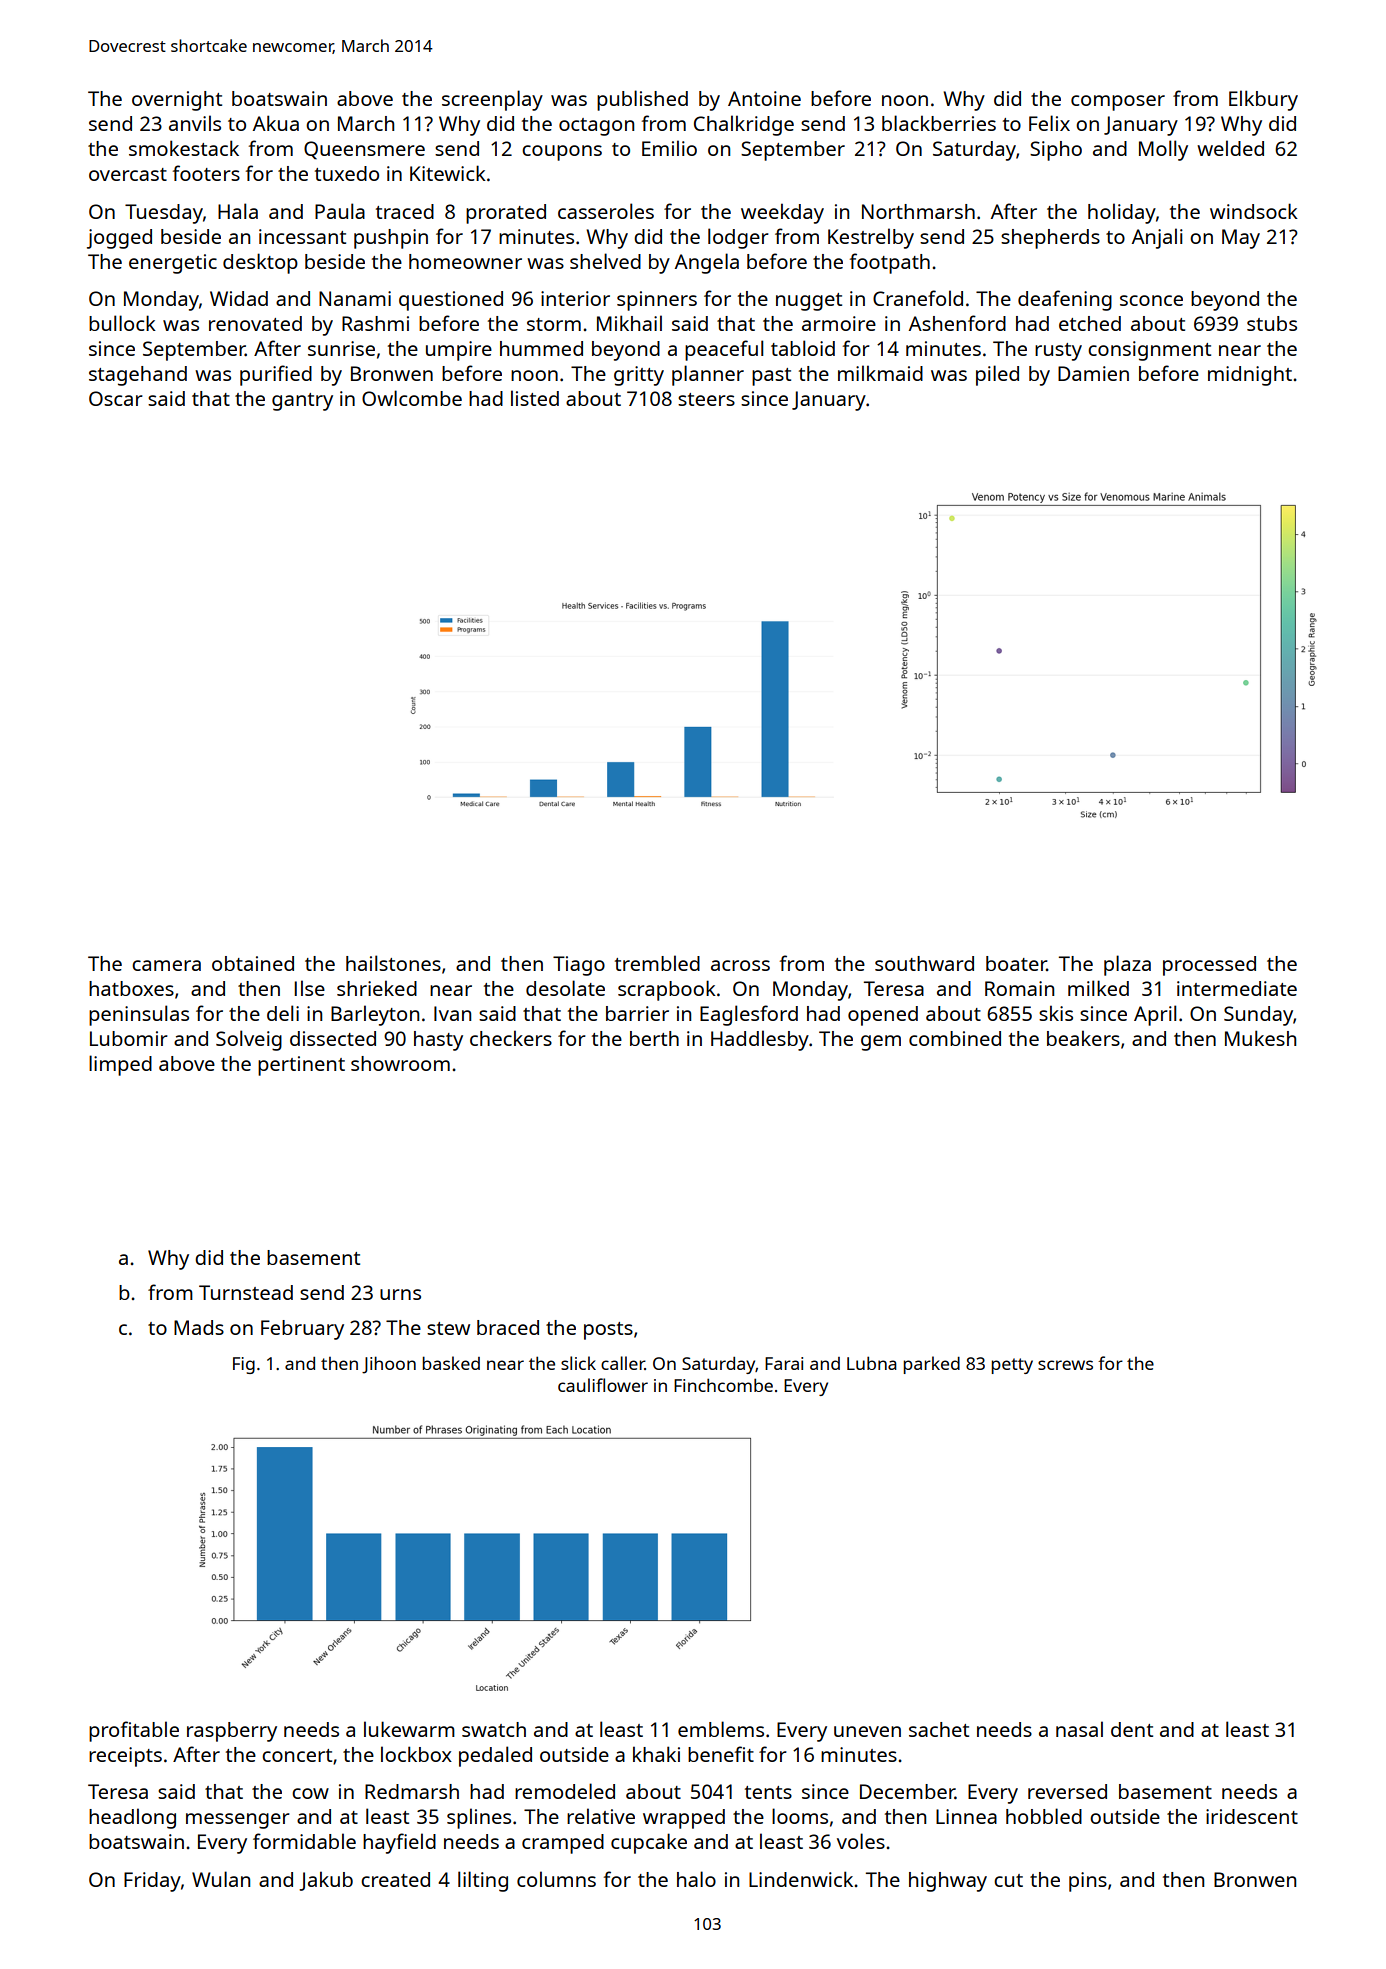  What do you see at coordinates (232, 1732) in the image?
I see `raspberry` at bounding box center [232, 1732].
